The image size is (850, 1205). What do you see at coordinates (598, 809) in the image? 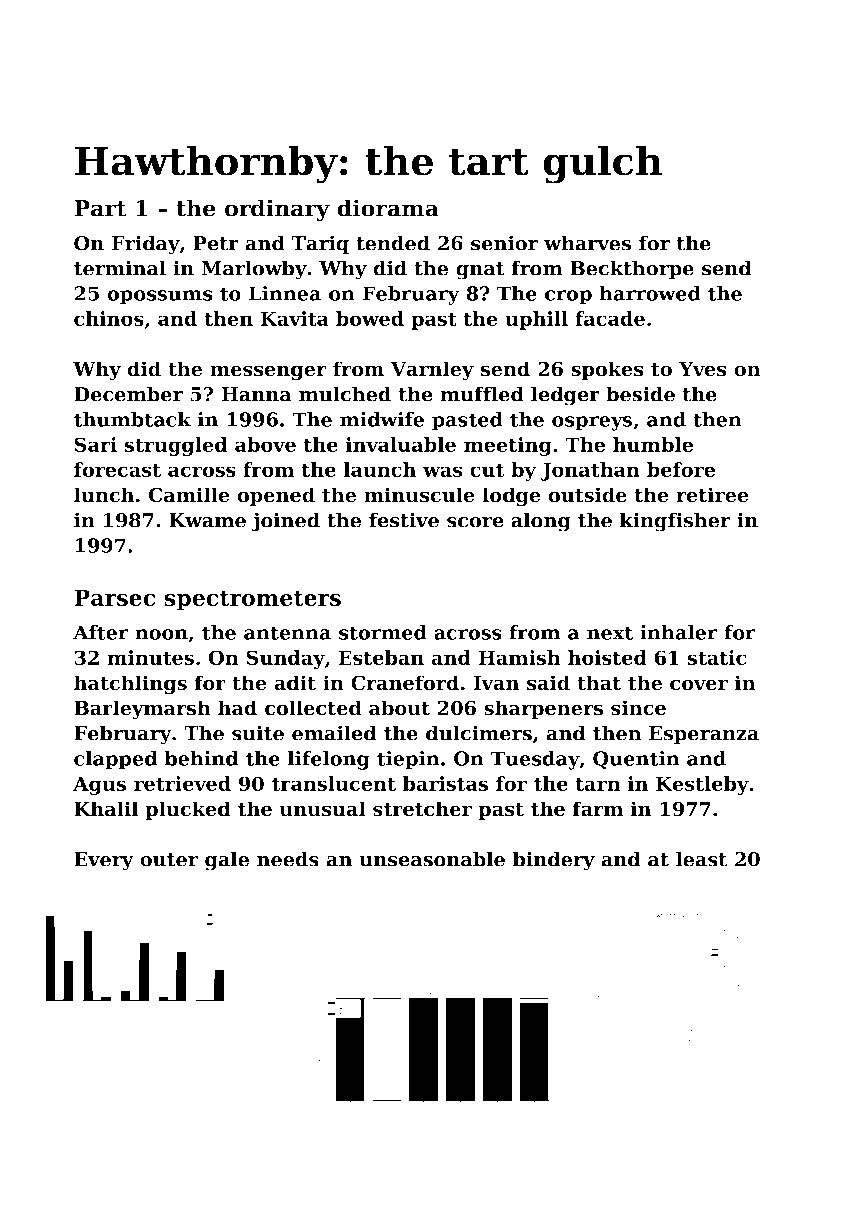
I see `farm` at bounding box center [598, 809].
